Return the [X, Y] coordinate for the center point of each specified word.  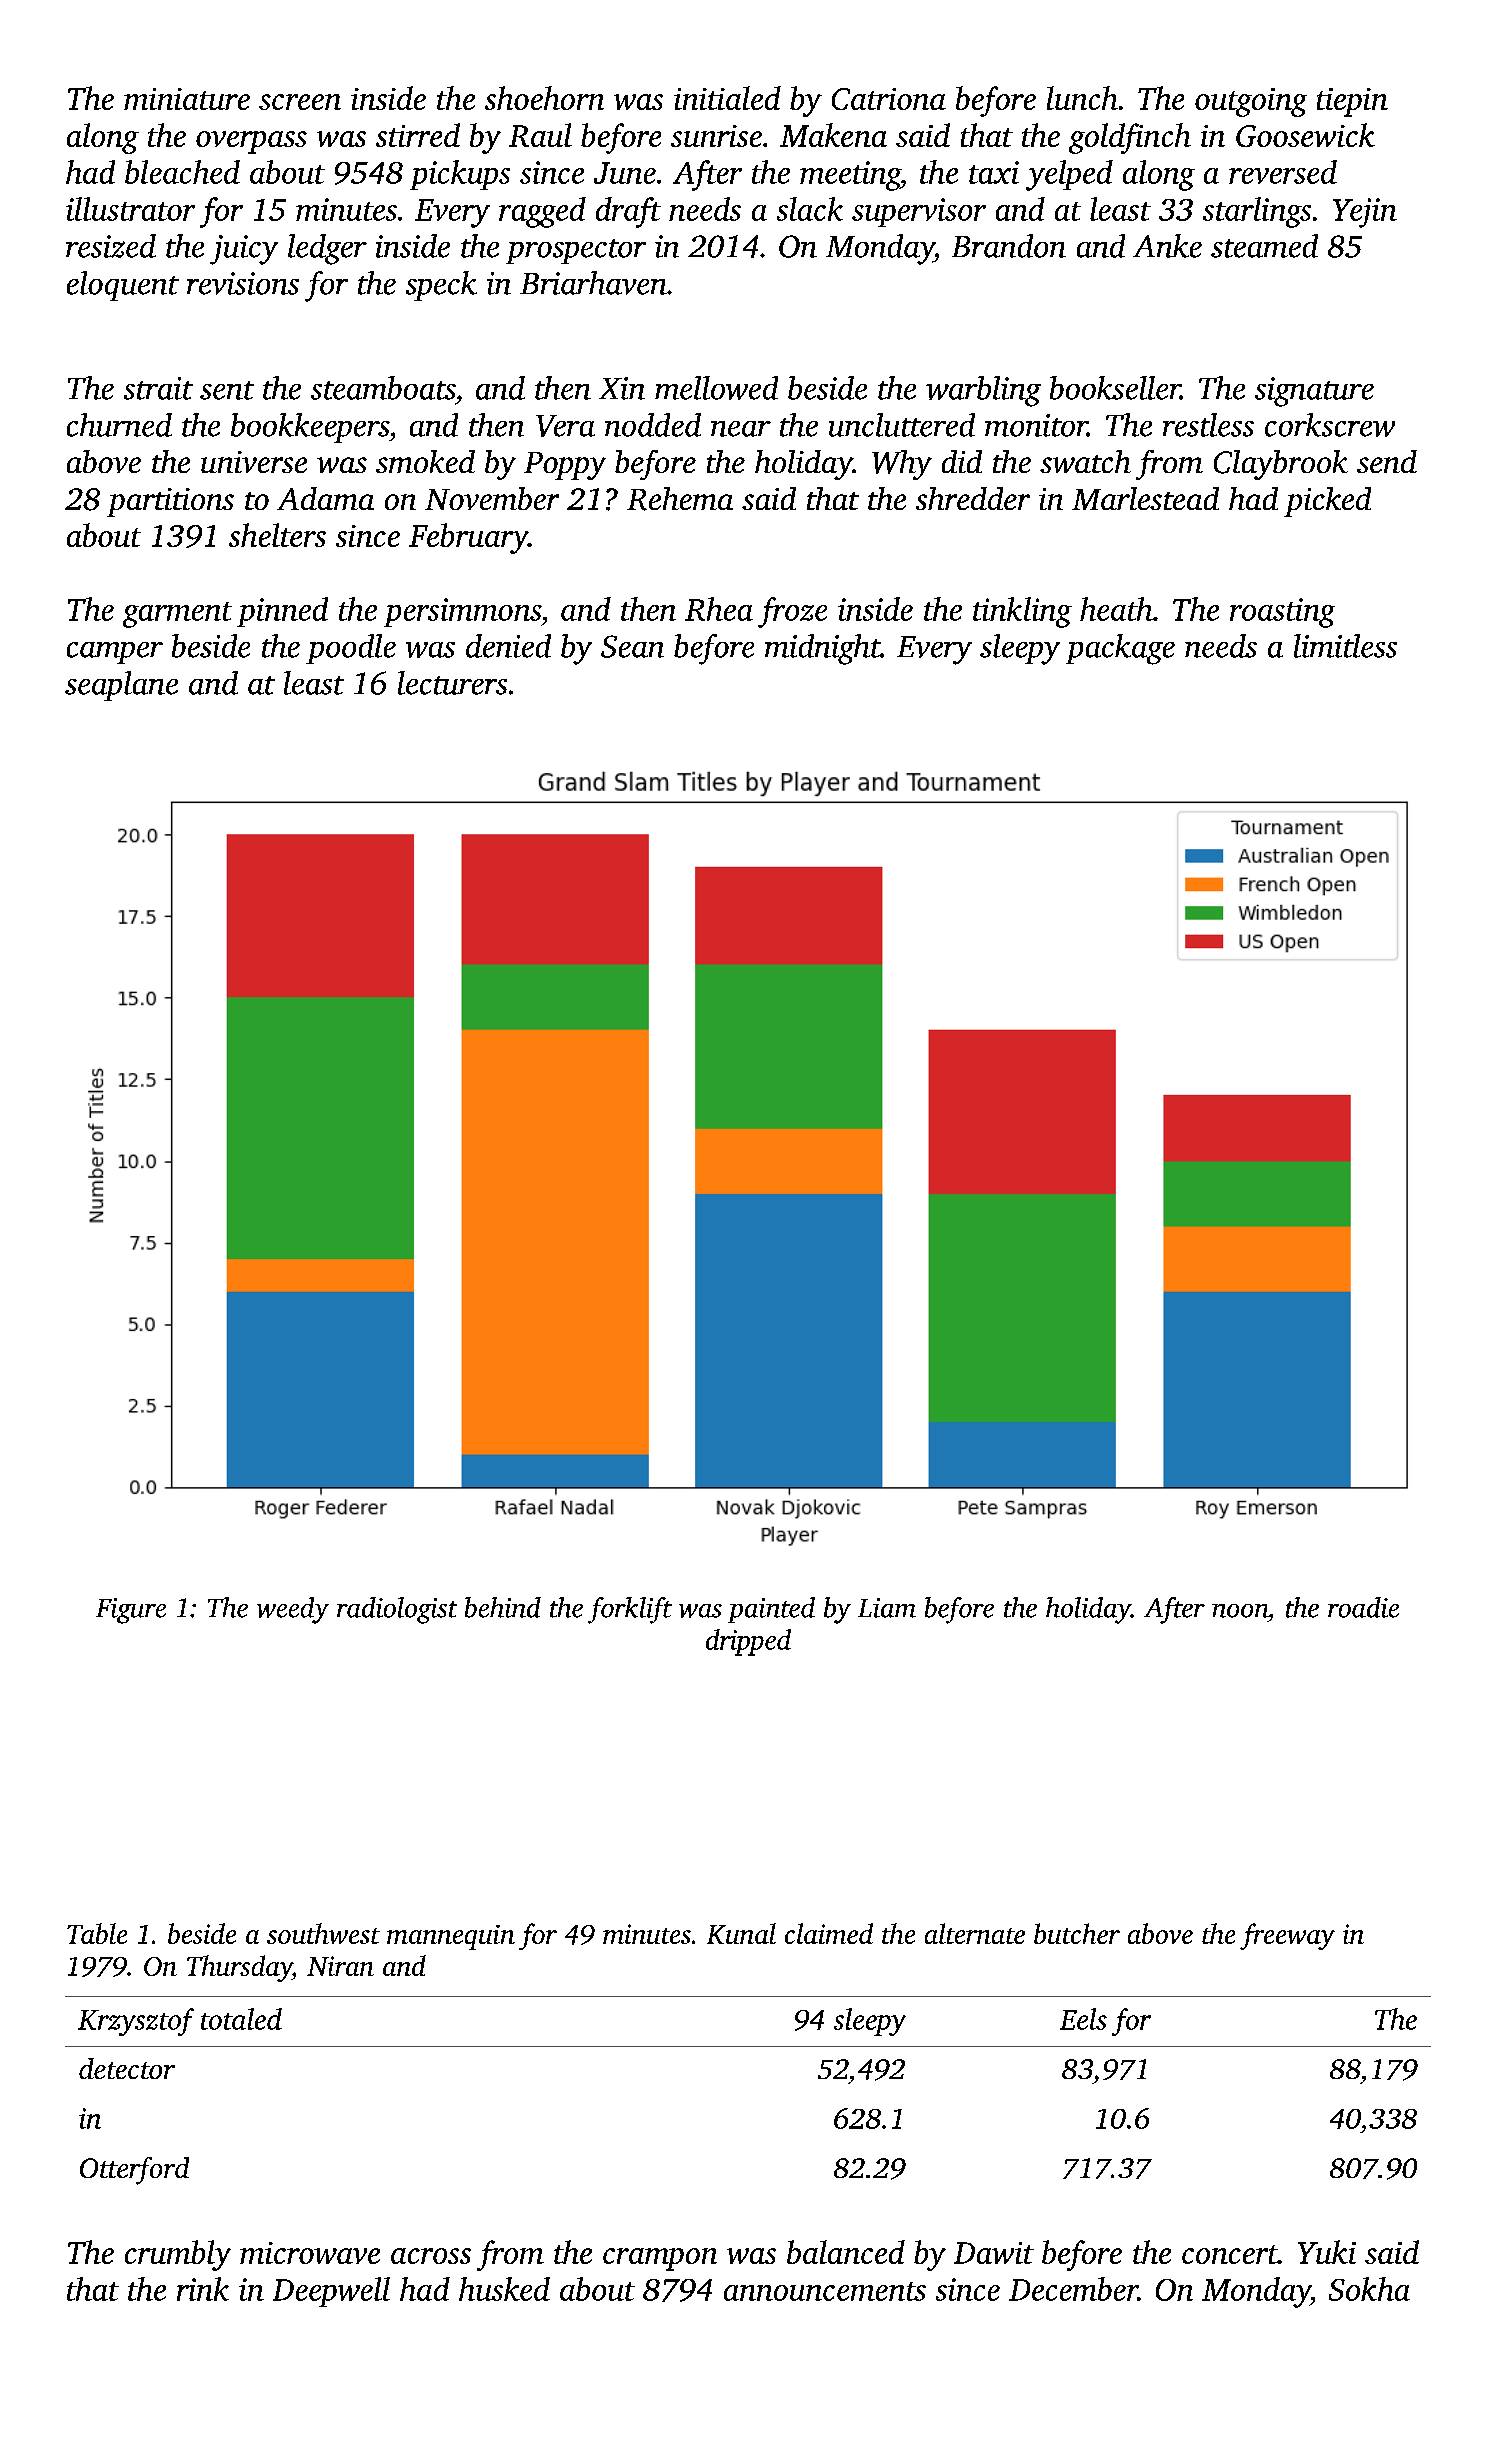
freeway [1287, 1936]
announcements [825, 2291]
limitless [1345, 646]
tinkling [1022, 612]
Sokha [1369, 2289]
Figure [131, 1611]
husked [504, 2289]
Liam [887, 1608]
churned [119, 425]
